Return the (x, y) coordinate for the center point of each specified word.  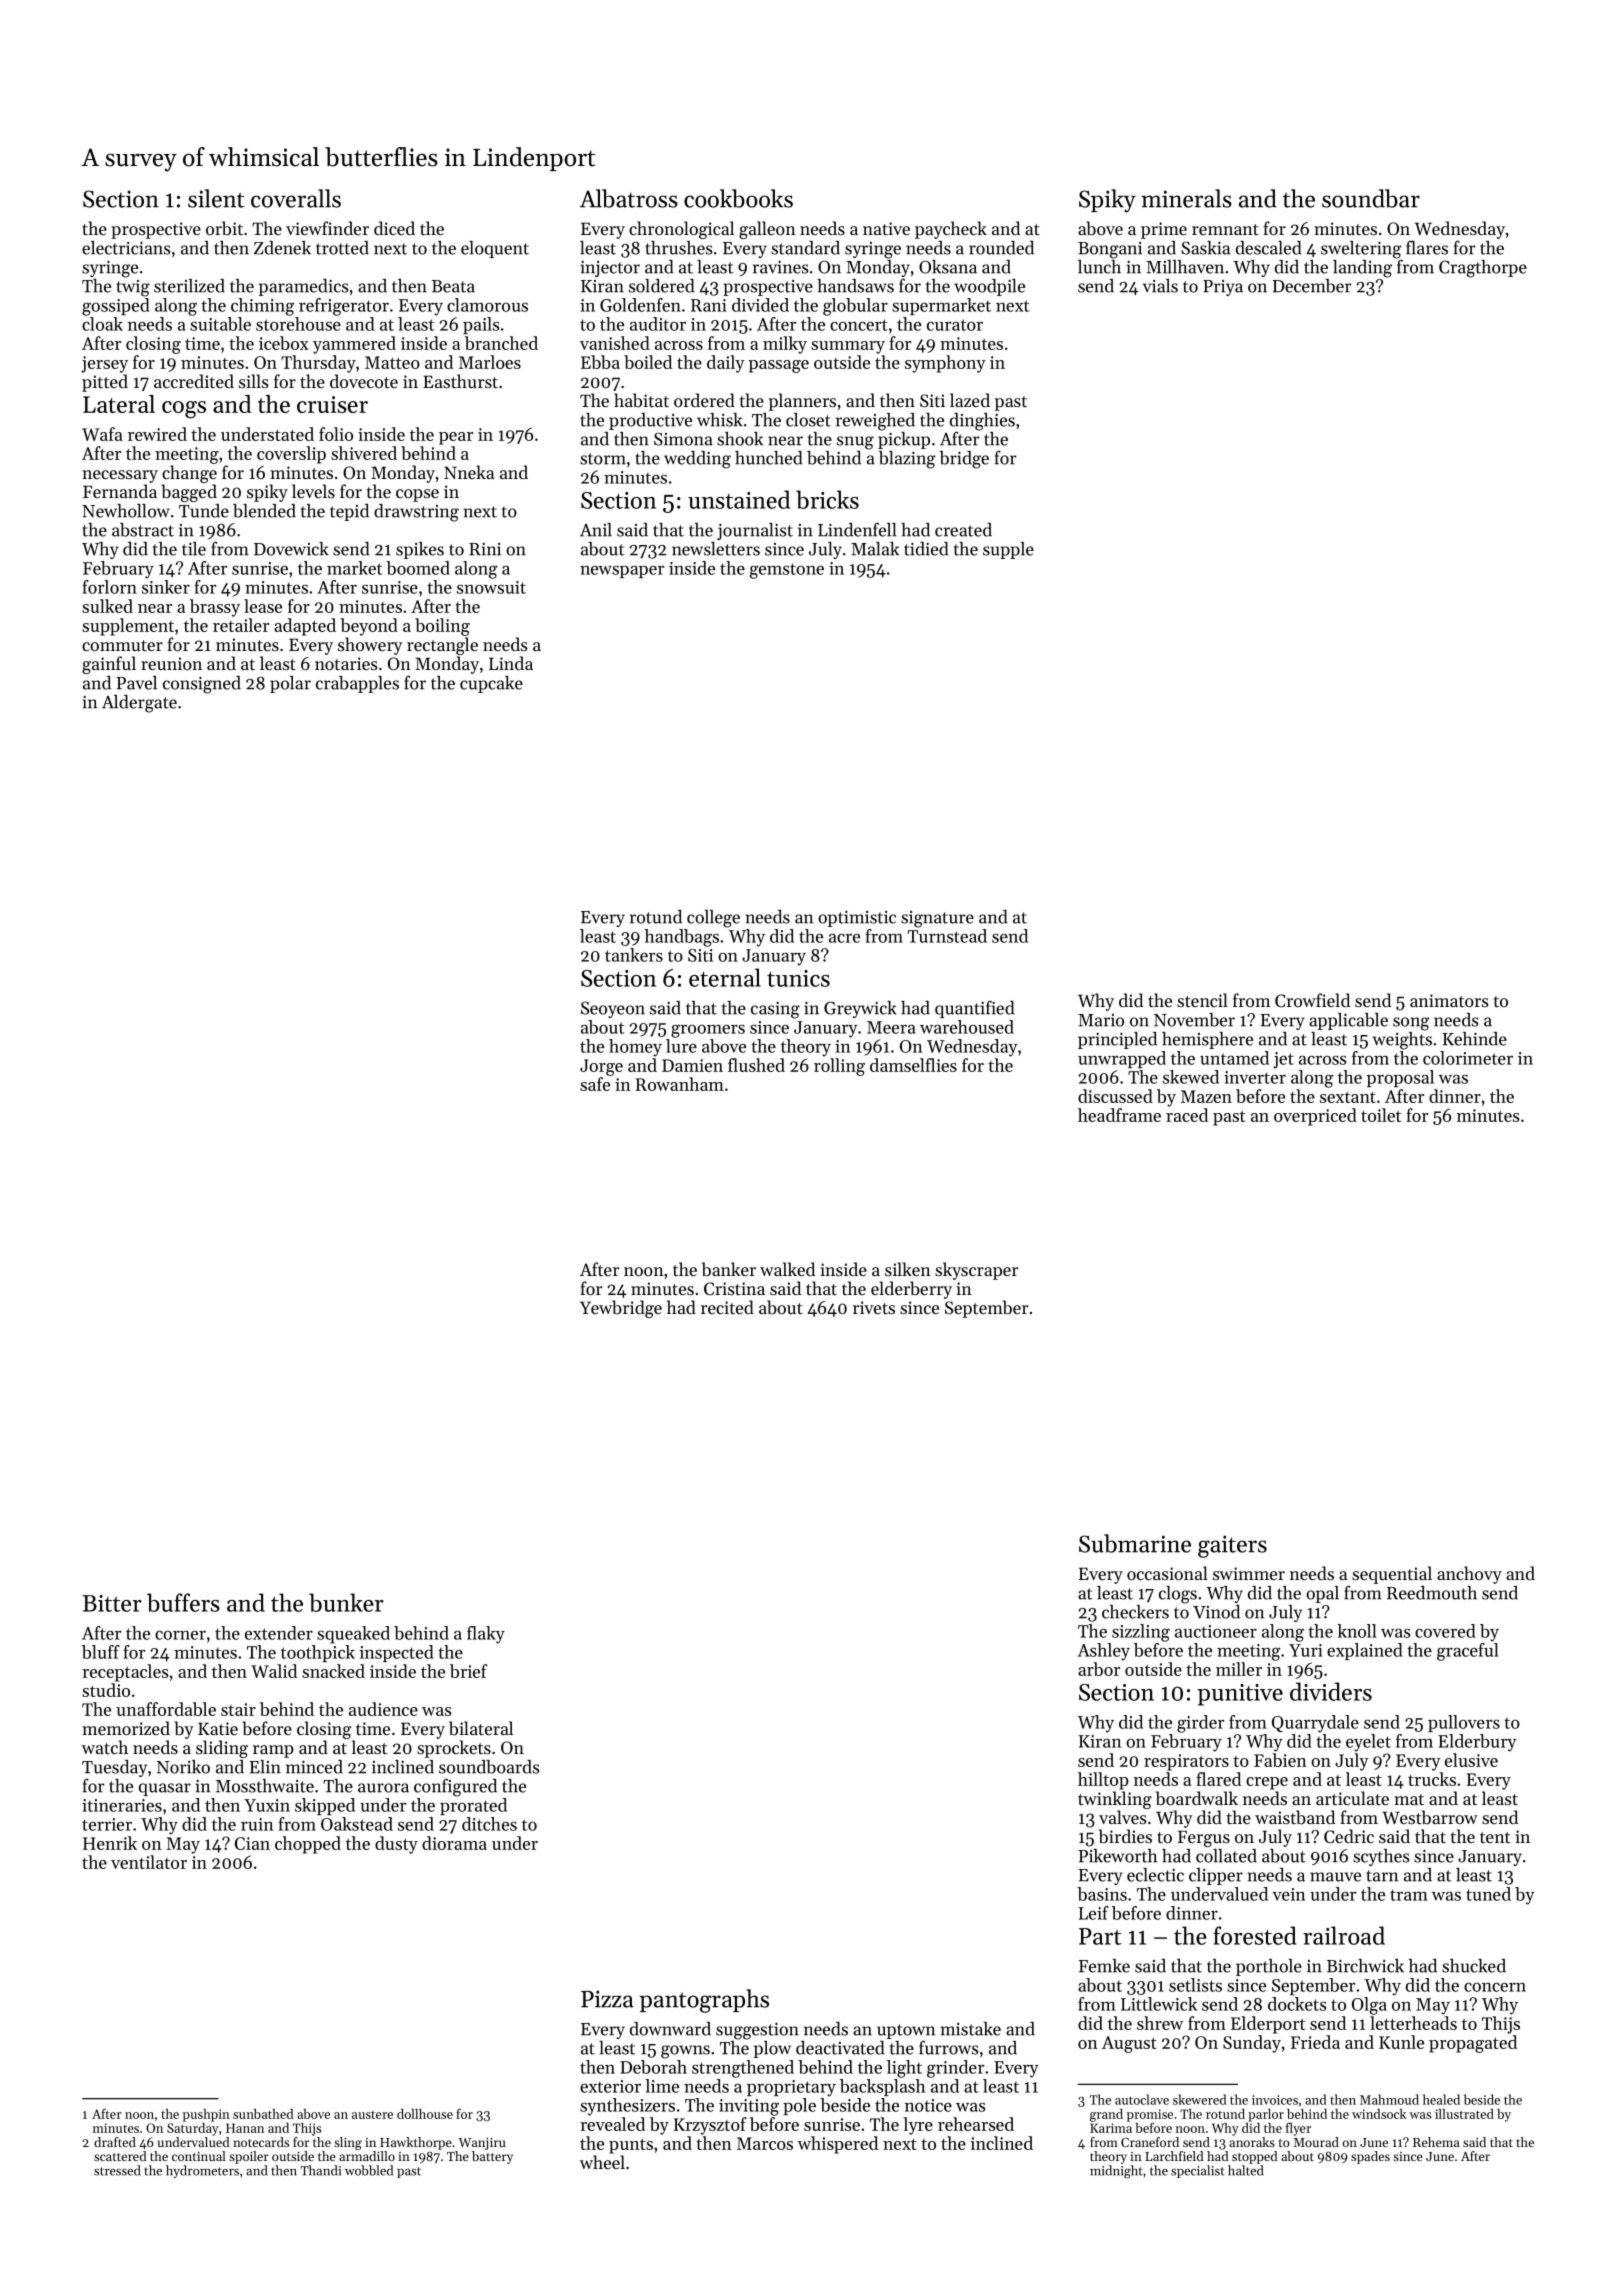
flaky (486, 1635)
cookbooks (738, 198)
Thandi (321, 2170)
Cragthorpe (1483, 269)
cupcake (491, 684)
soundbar (1371, 198)
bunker (346, 1602)
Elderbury (1477, 1743)
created (963, 530)
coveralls (296, 198)
